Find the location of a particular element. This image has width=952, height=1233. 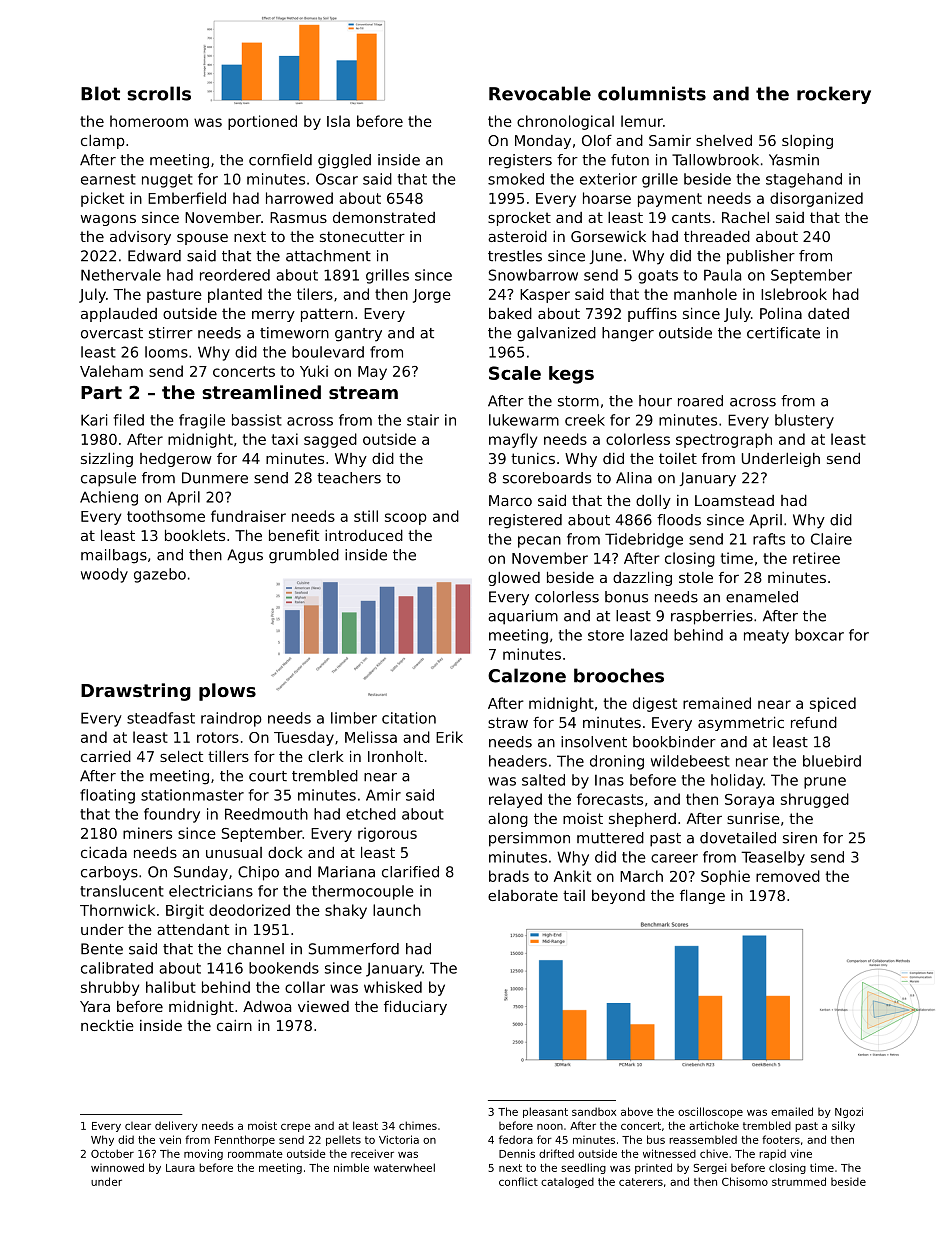

Laura is located at coordinates (180, 1168).
